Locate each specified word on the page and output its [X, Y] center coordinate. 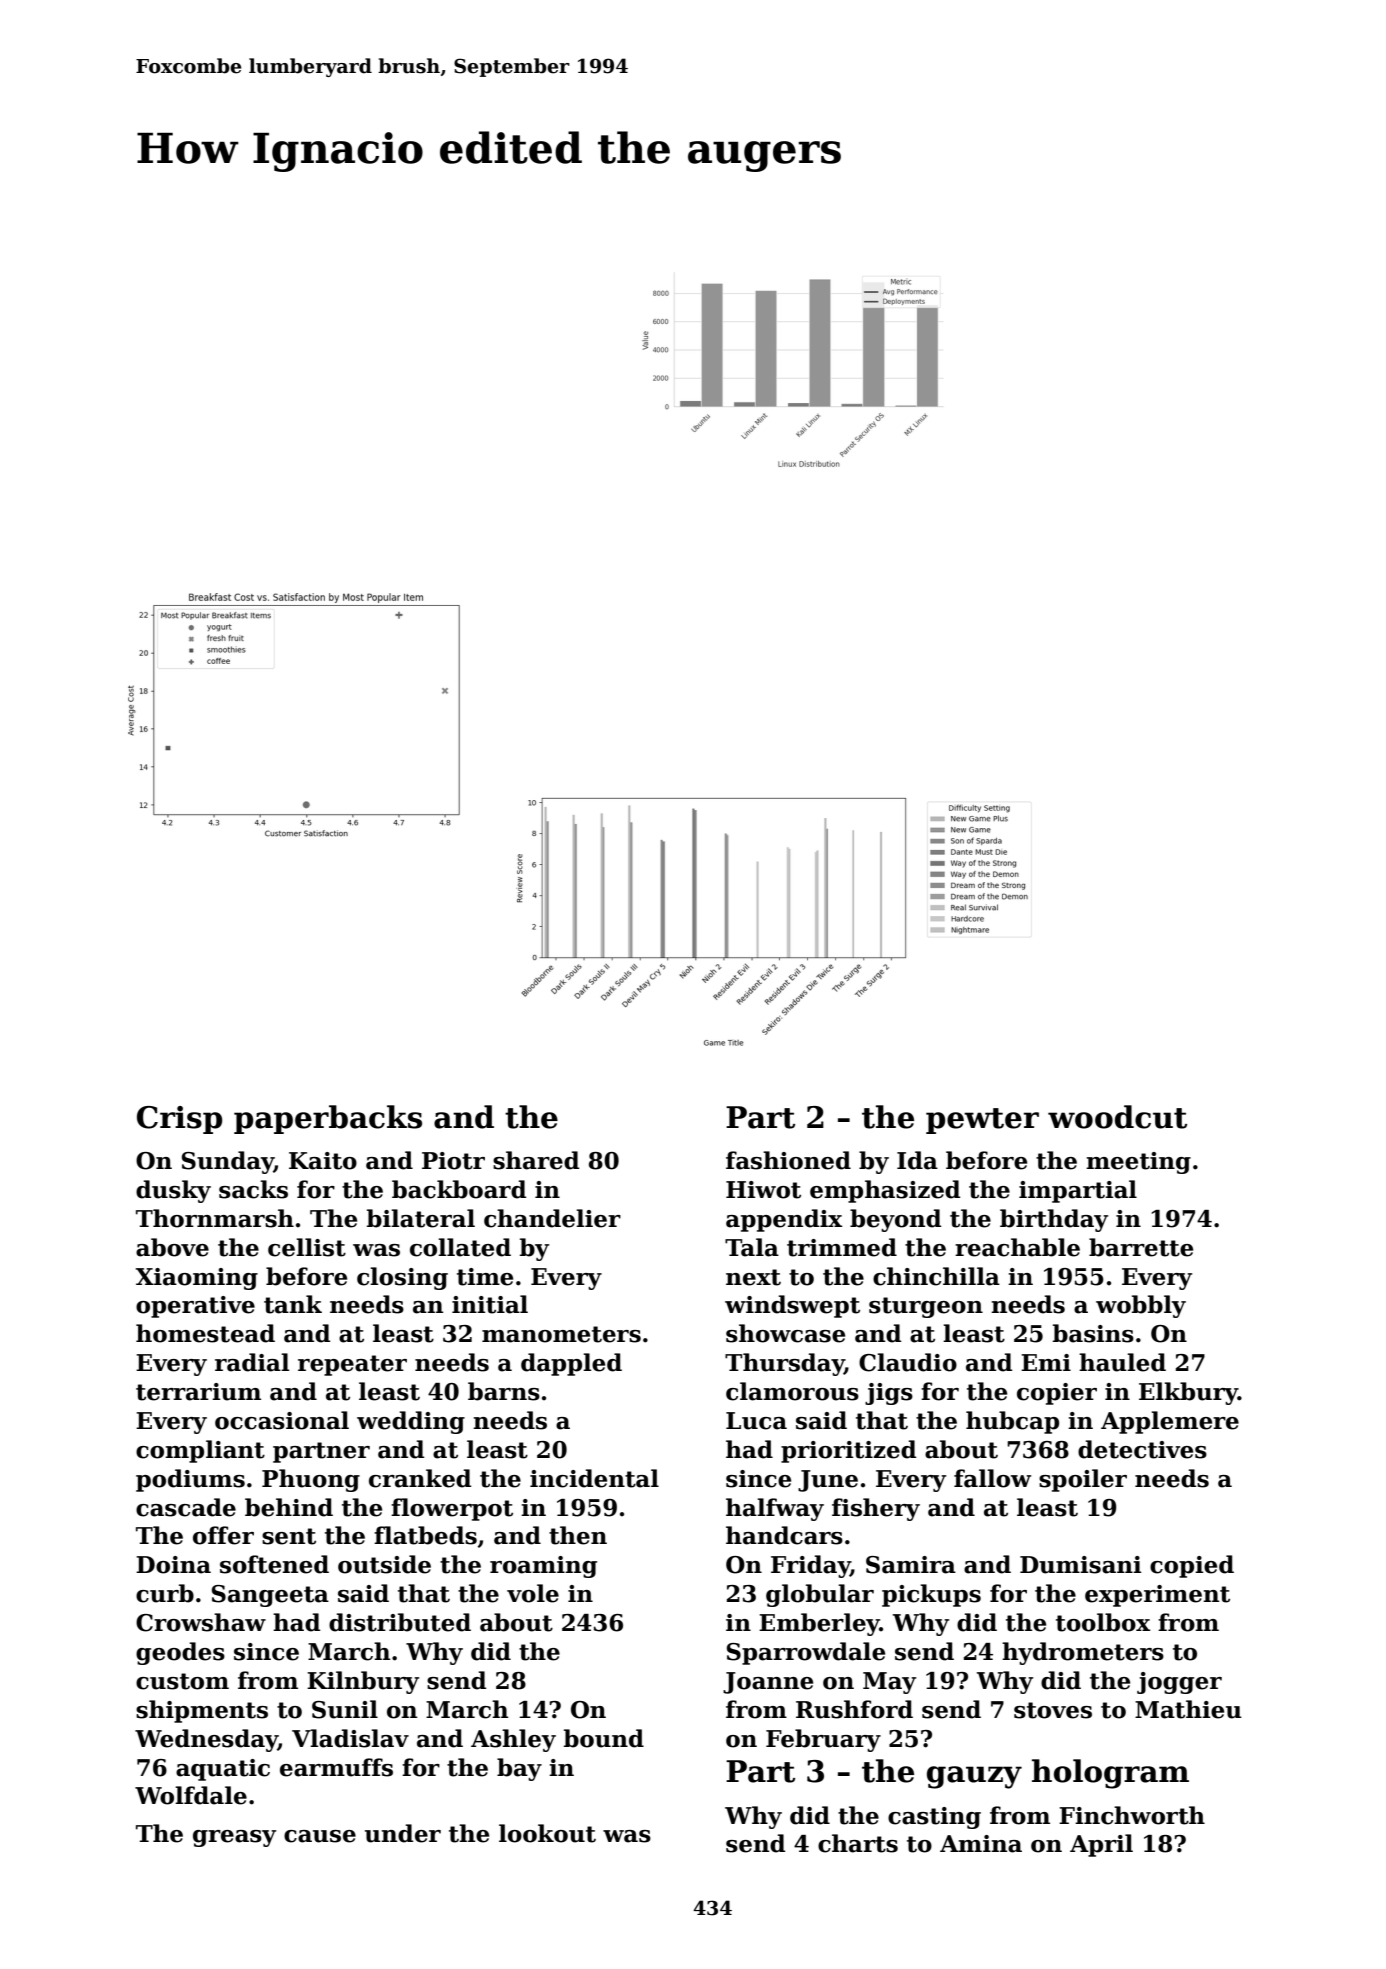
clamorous [792, 1391]
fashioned [788, 1160]
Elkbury [1188, 1393]
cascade [186, 1507]
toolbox [1103, 1622]
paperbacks [328, 1119]
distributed [400, 1622]
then [578, 1535]
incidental [594, 1478]
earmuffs [336, 1767]
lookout [547, 1833]
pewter [982, 1121]
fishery [876, 1509]
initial [490, 1304]
